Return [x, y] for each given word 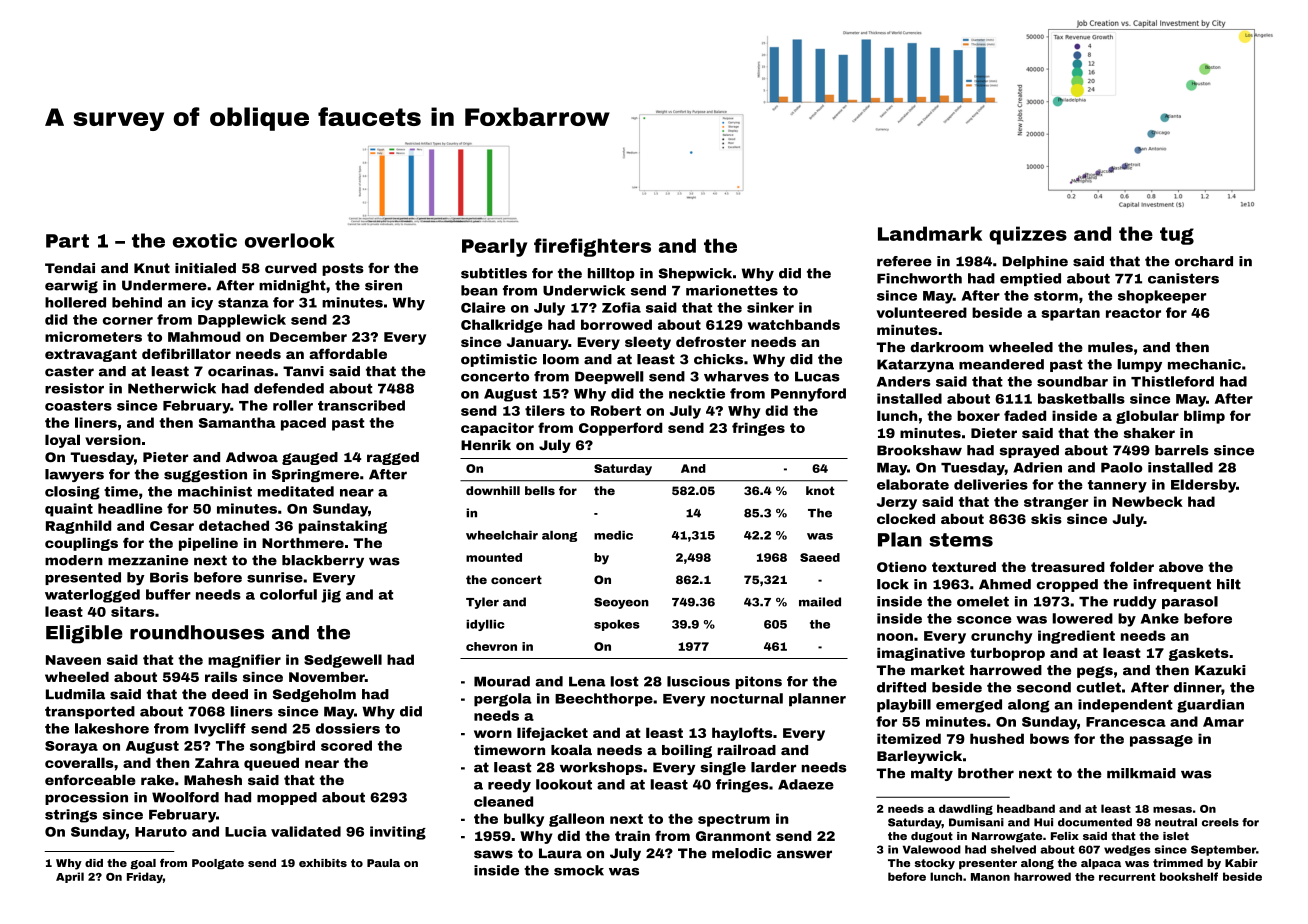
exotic [205, 240]
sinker [770, 307]
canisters [1183, 278]
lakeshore [112, 728]
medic [613, 535]
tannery [1117, 486]
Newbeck [1147, 501]
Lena [587, 681]
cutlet [1099, 687]
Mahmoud [204, 336]
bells [540, 490]
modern [74, 560]
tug [1177, 236]
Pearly [494, 247]
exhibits [323, 863]
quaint [69, 510]
